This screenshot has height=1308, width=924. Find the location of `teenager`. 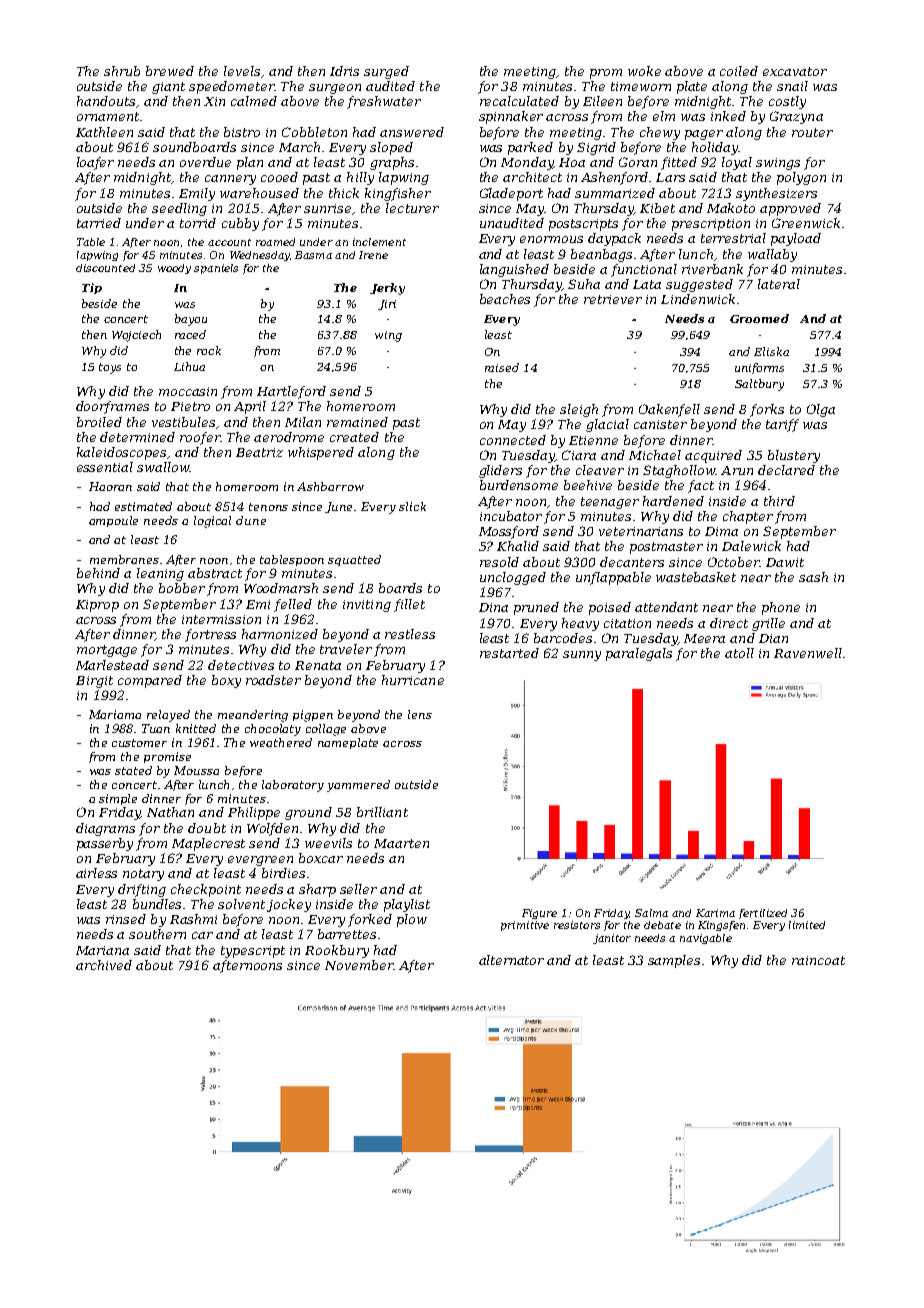

teenager is located at coordinates (610, 503).
